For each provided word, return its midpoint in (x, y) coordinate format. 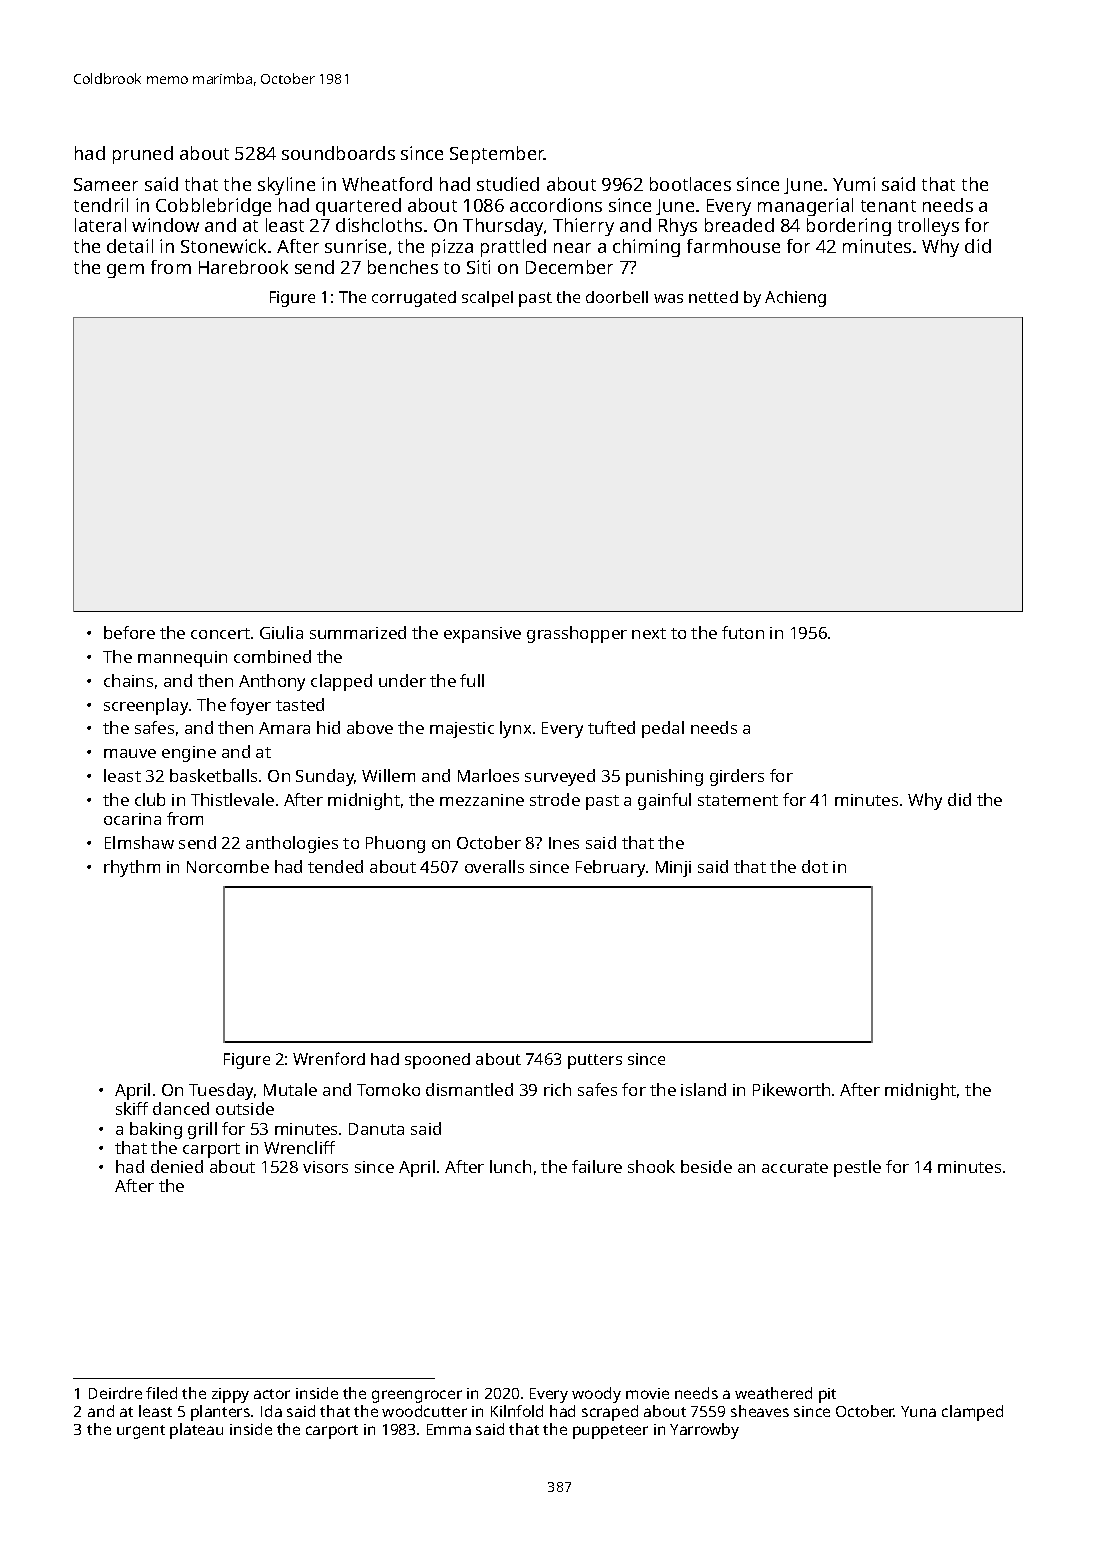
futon (743, 632)
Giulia (281, 632)
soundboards (338, 153)
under (402, 680)
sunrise (355, 246)
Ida (271, 1411)
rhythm (132, 868)
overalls (494, 866)
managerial (805, 207)
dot (815, 866)
